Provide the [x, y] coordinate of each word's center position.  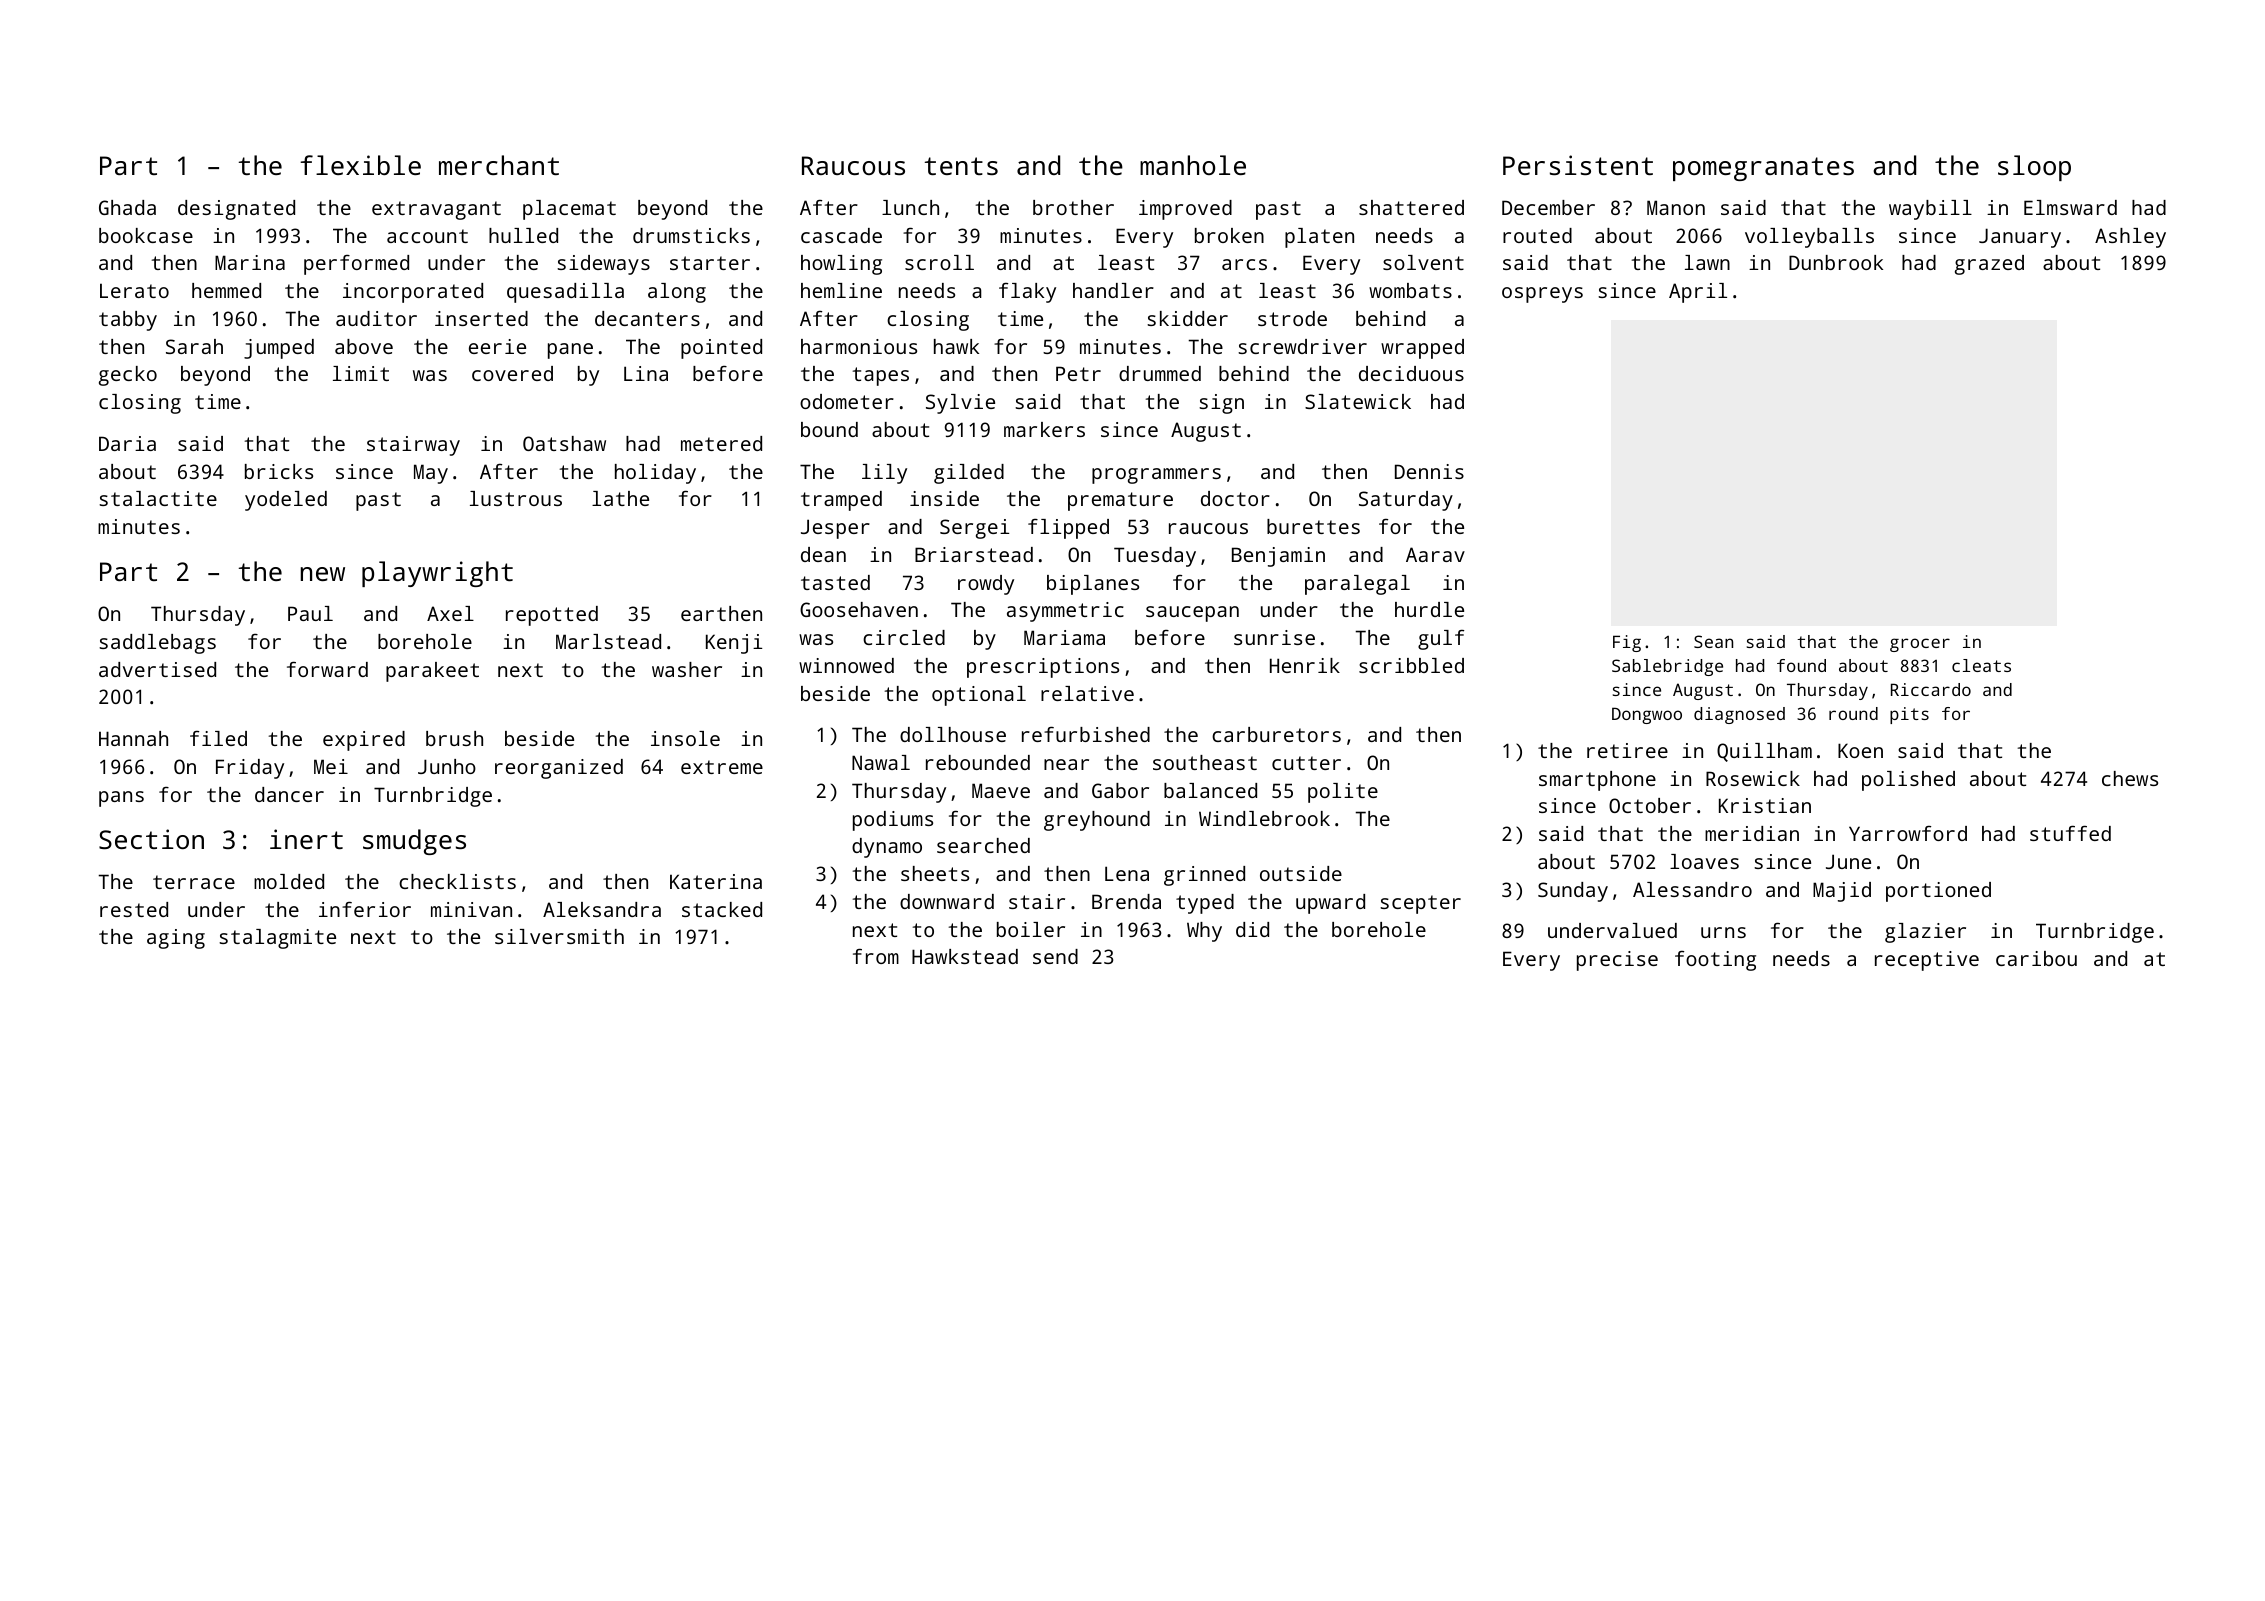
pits [1909, 715]
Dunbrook [1836, 262]
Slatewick [1358, 401]
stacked [722, 909]
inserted [481, 318]
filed [218, 738]
